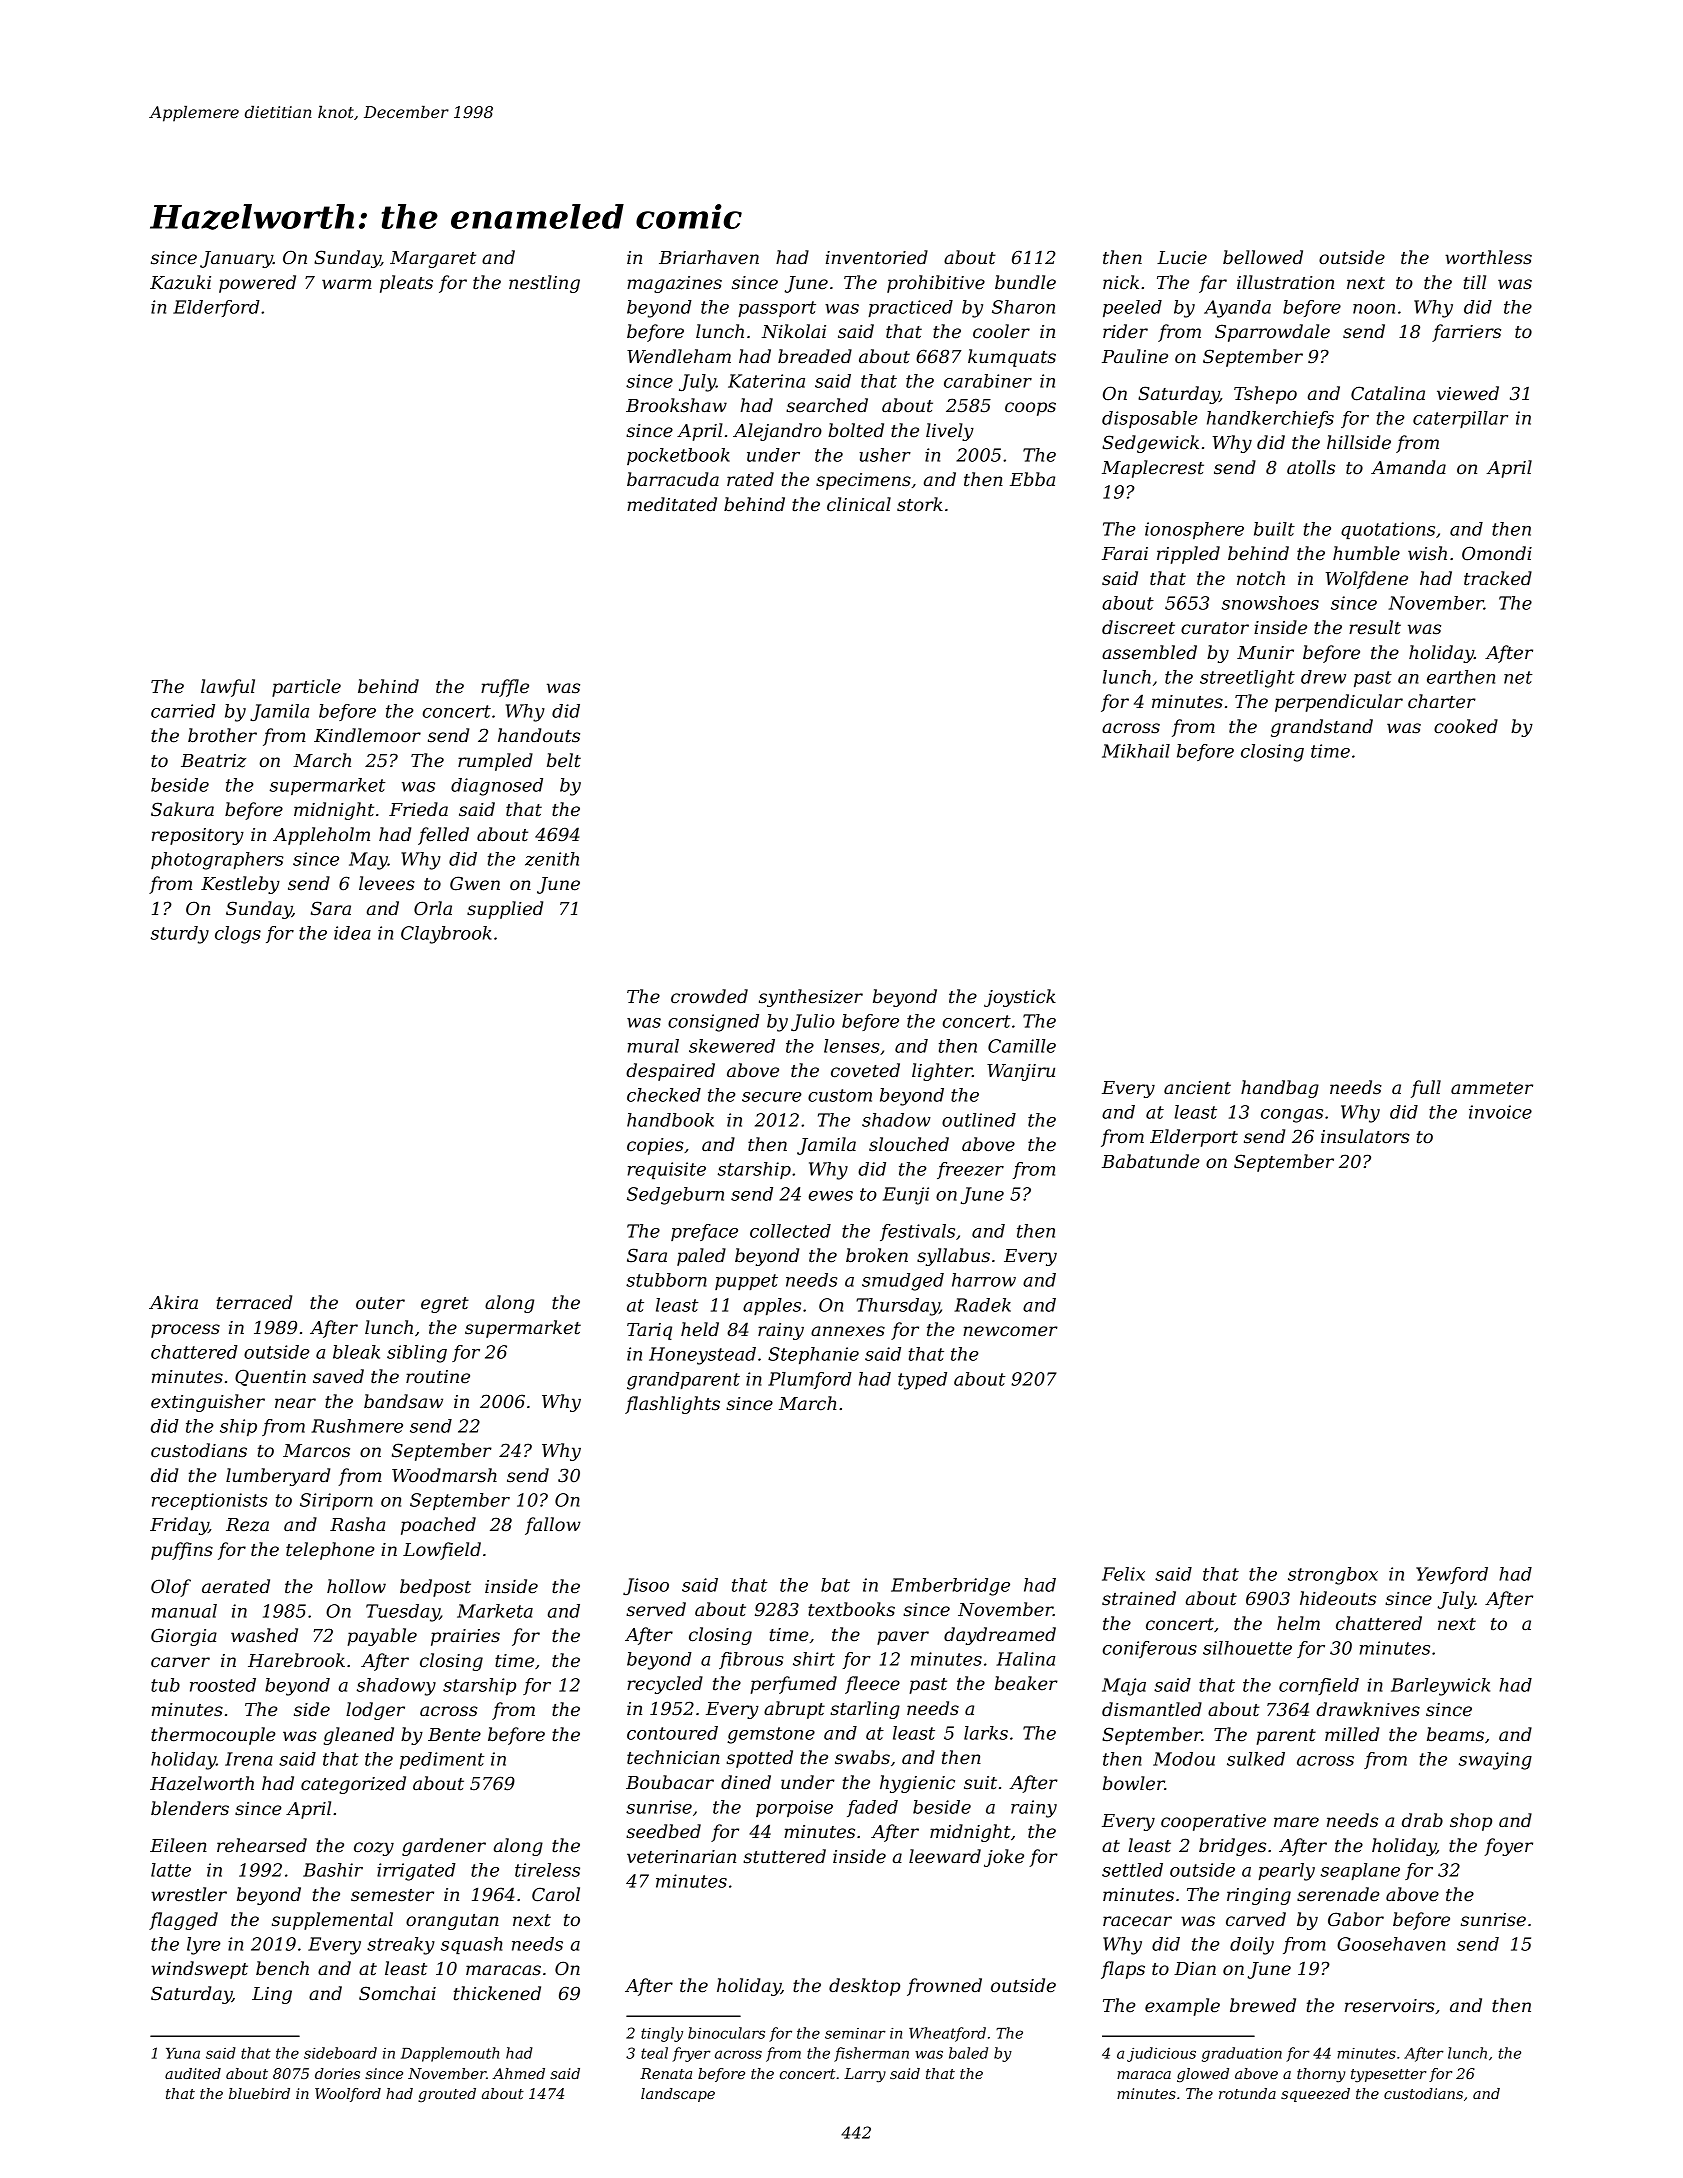  I want to click on bellowed, so click(1263, 257).
